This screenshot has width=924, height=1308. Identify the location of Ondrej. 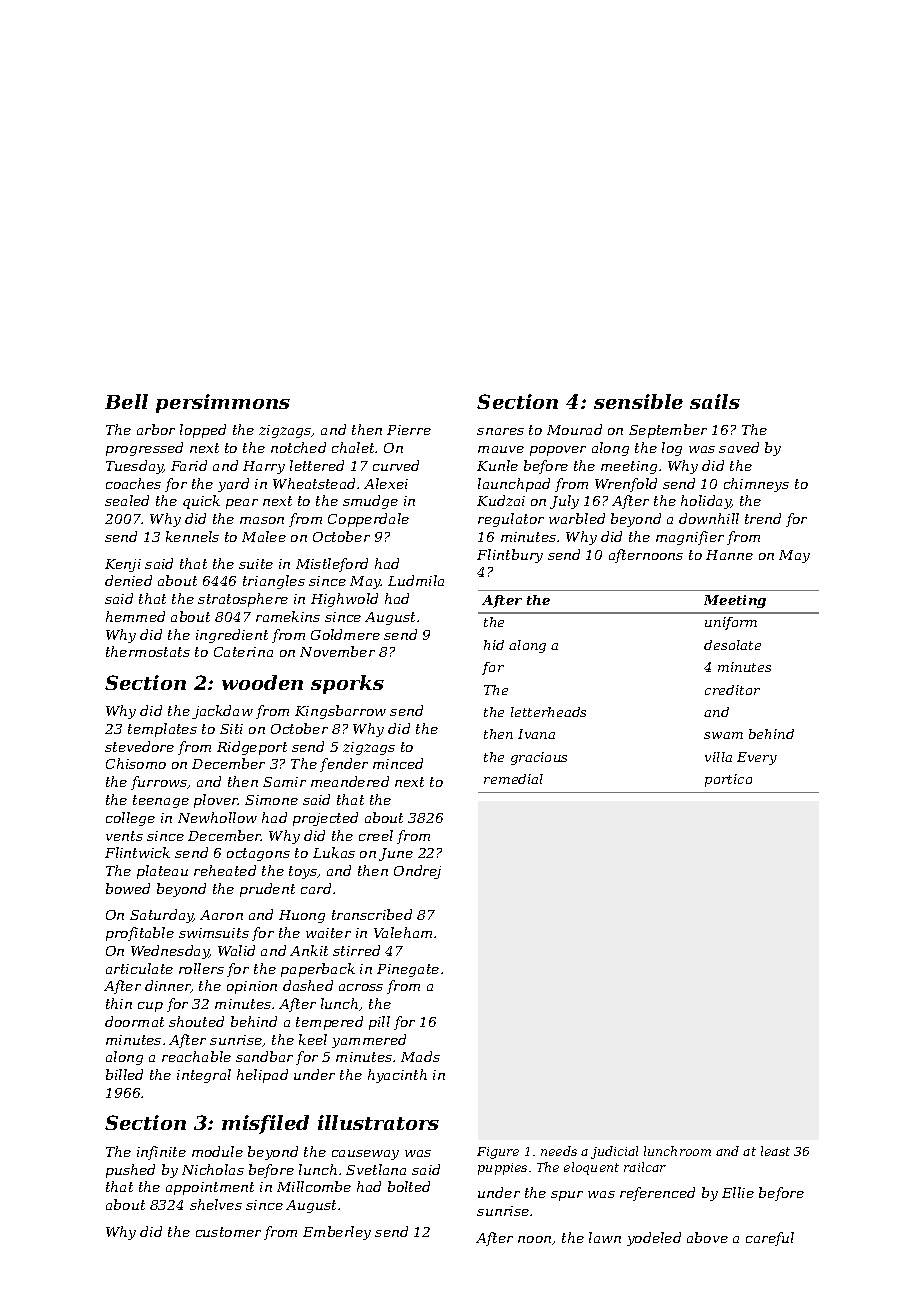
(417, 872).
